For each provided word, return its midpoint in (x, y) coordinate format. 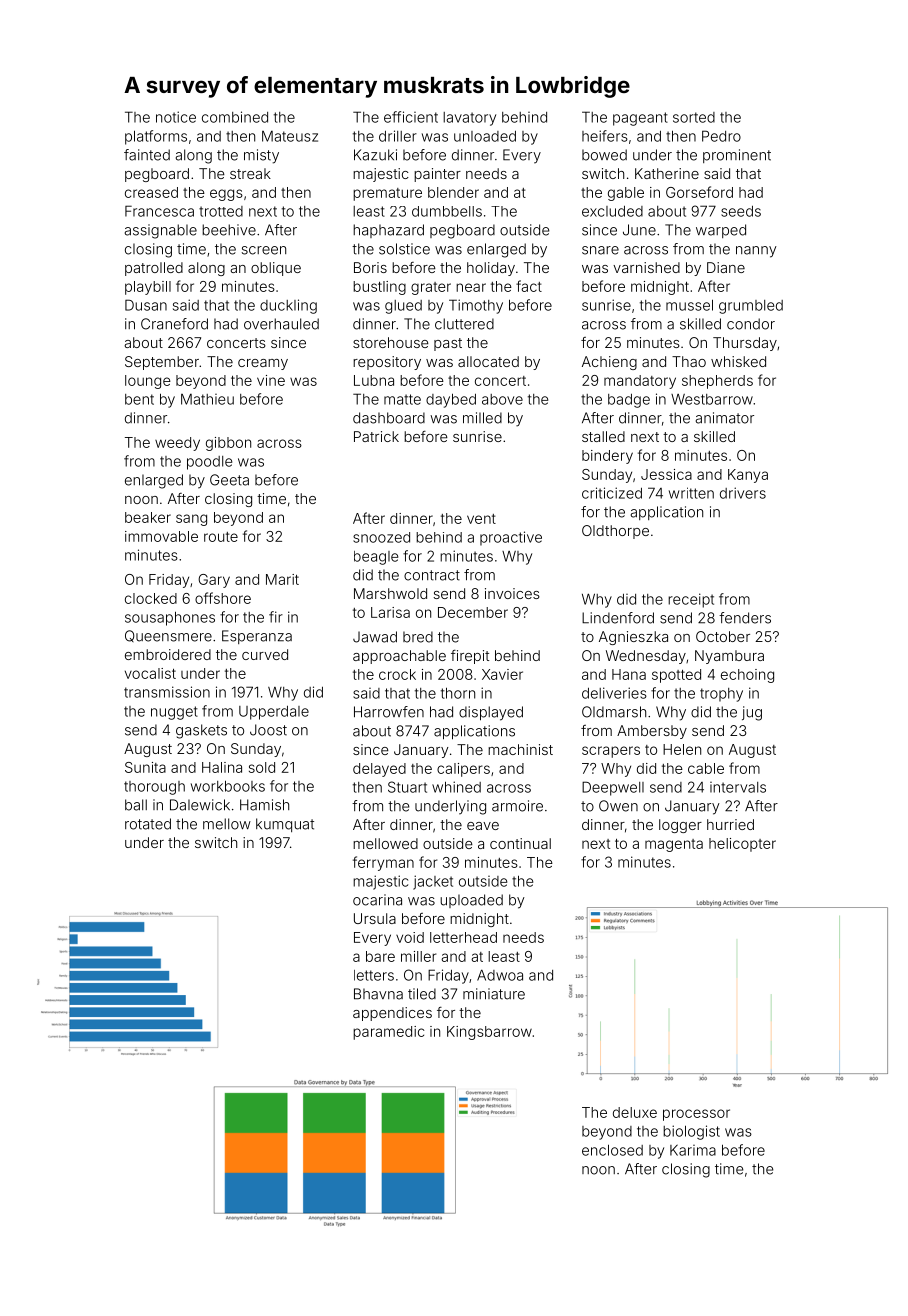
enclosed (612, 1150)
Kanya (748, 476)
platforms (156, 137)
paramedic (388, 1033)
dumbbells (447, 211)
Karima (693, 1150)
